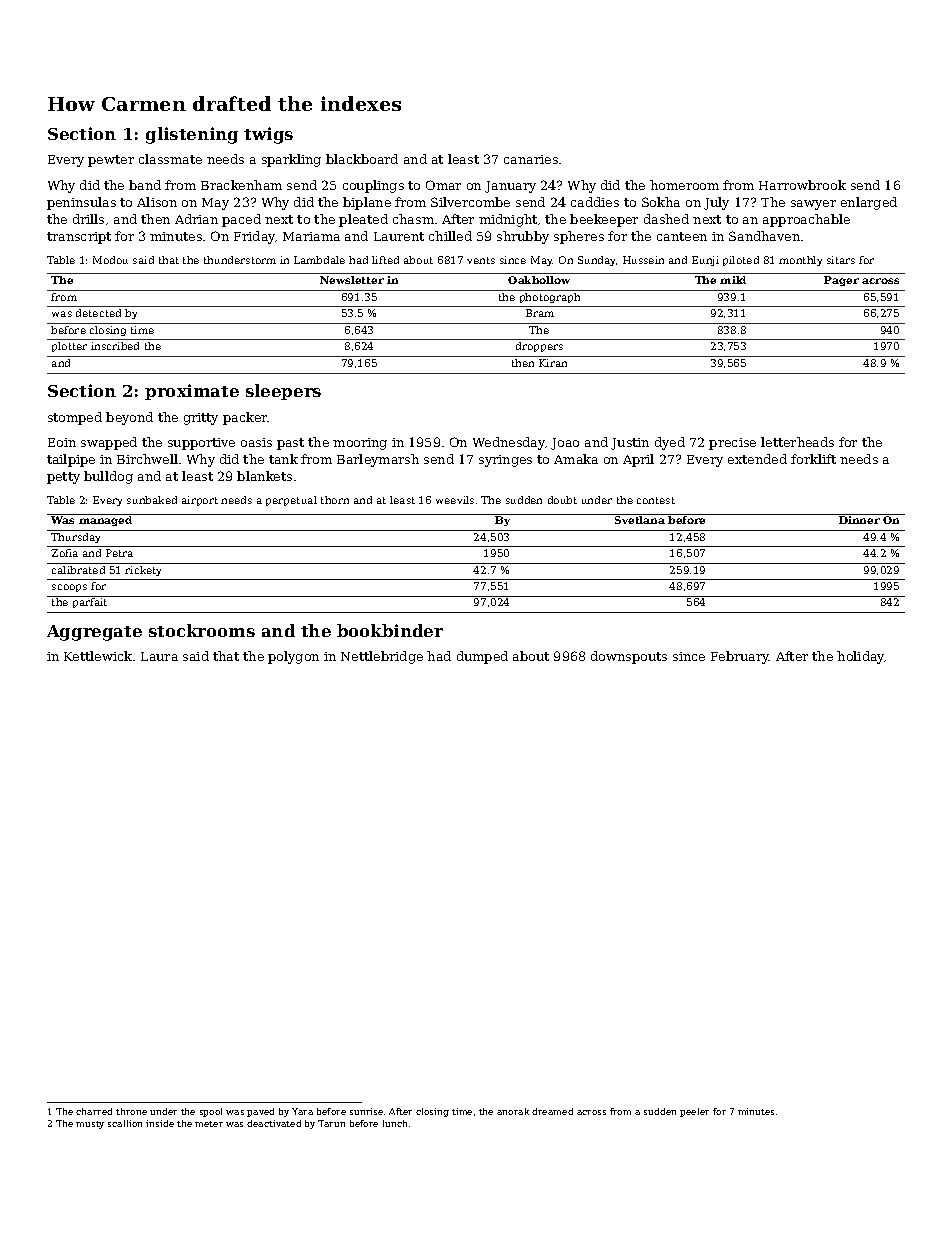  I want to click on meter, so click(209, 1124).
